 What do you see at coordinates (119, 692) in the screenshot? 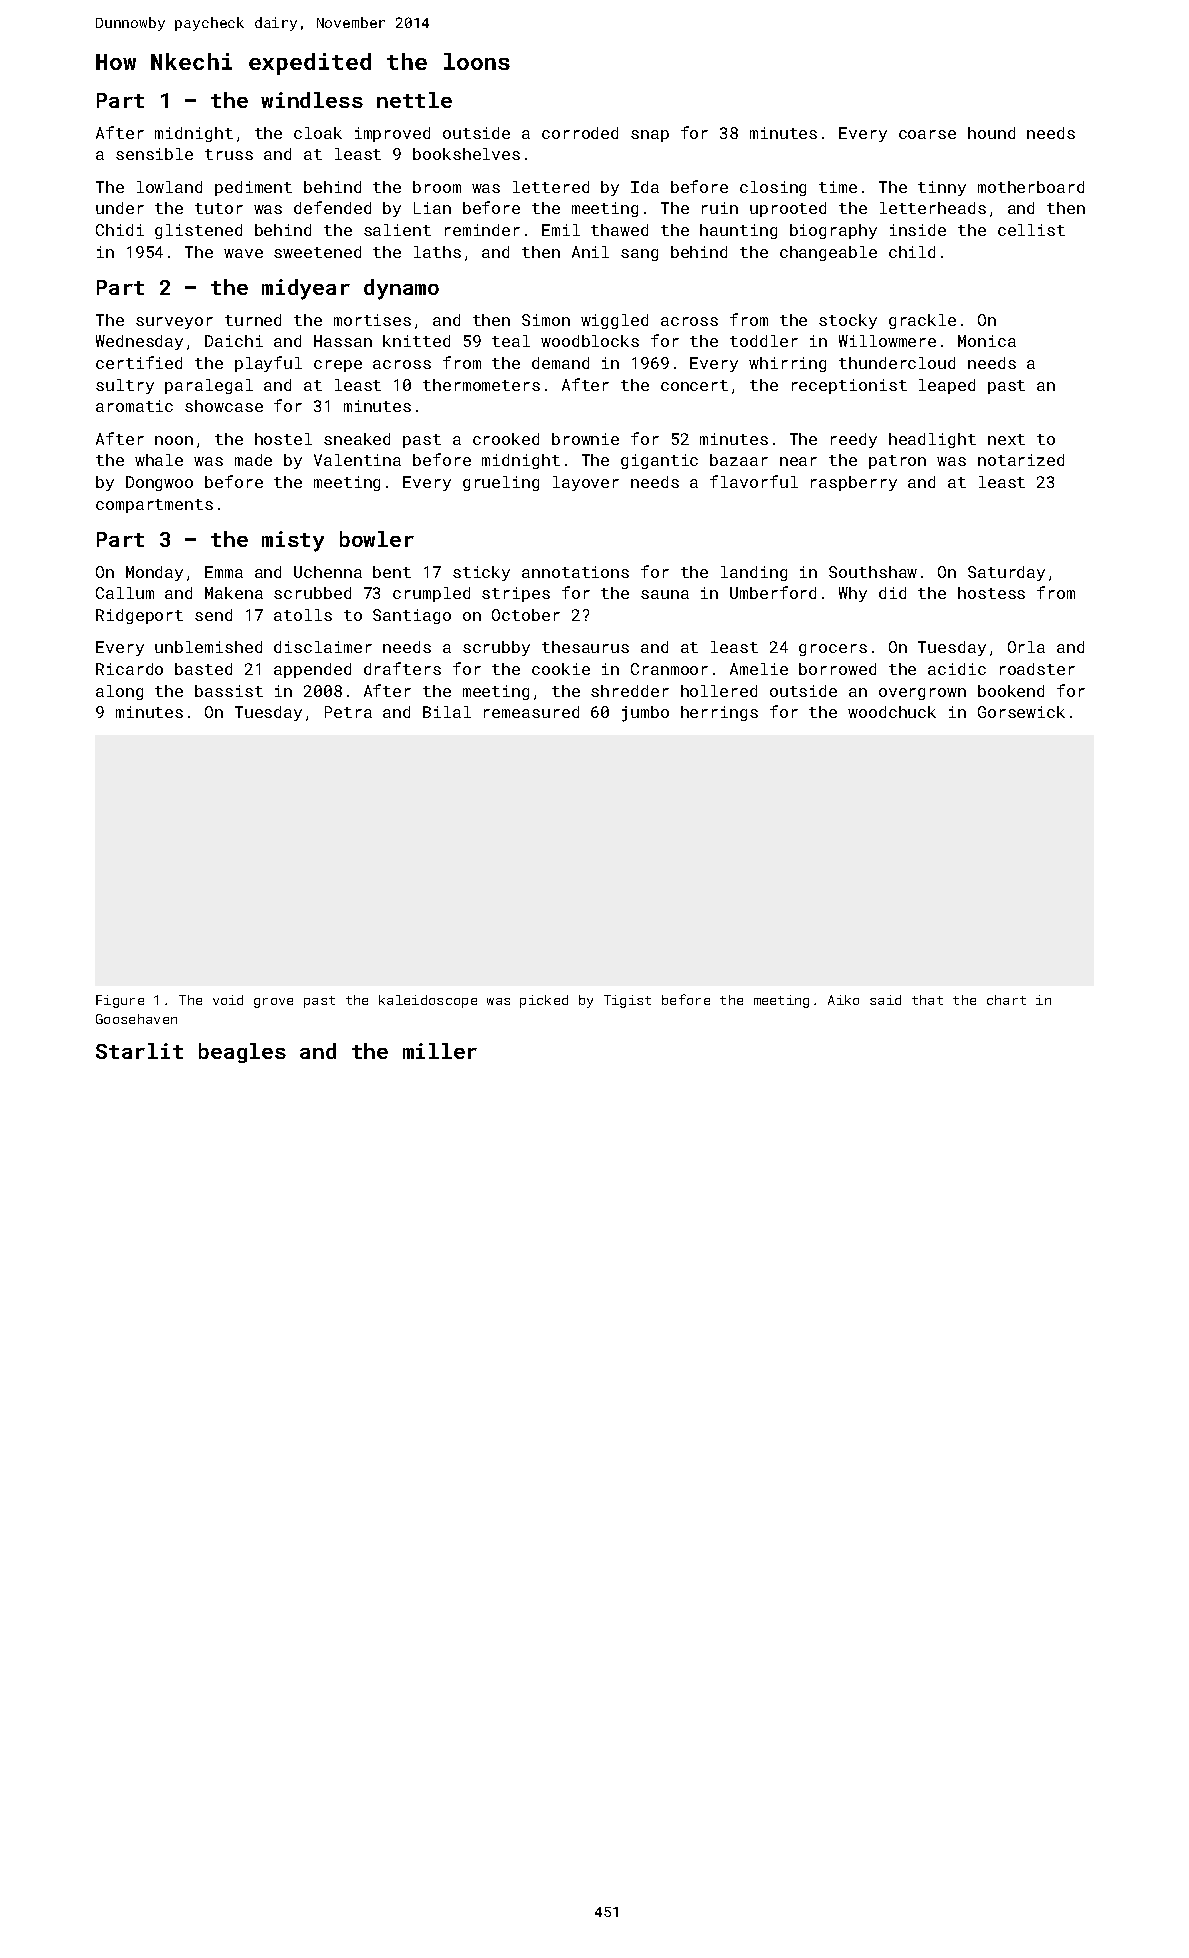
I see `along` at bounding box center [119, 692].
